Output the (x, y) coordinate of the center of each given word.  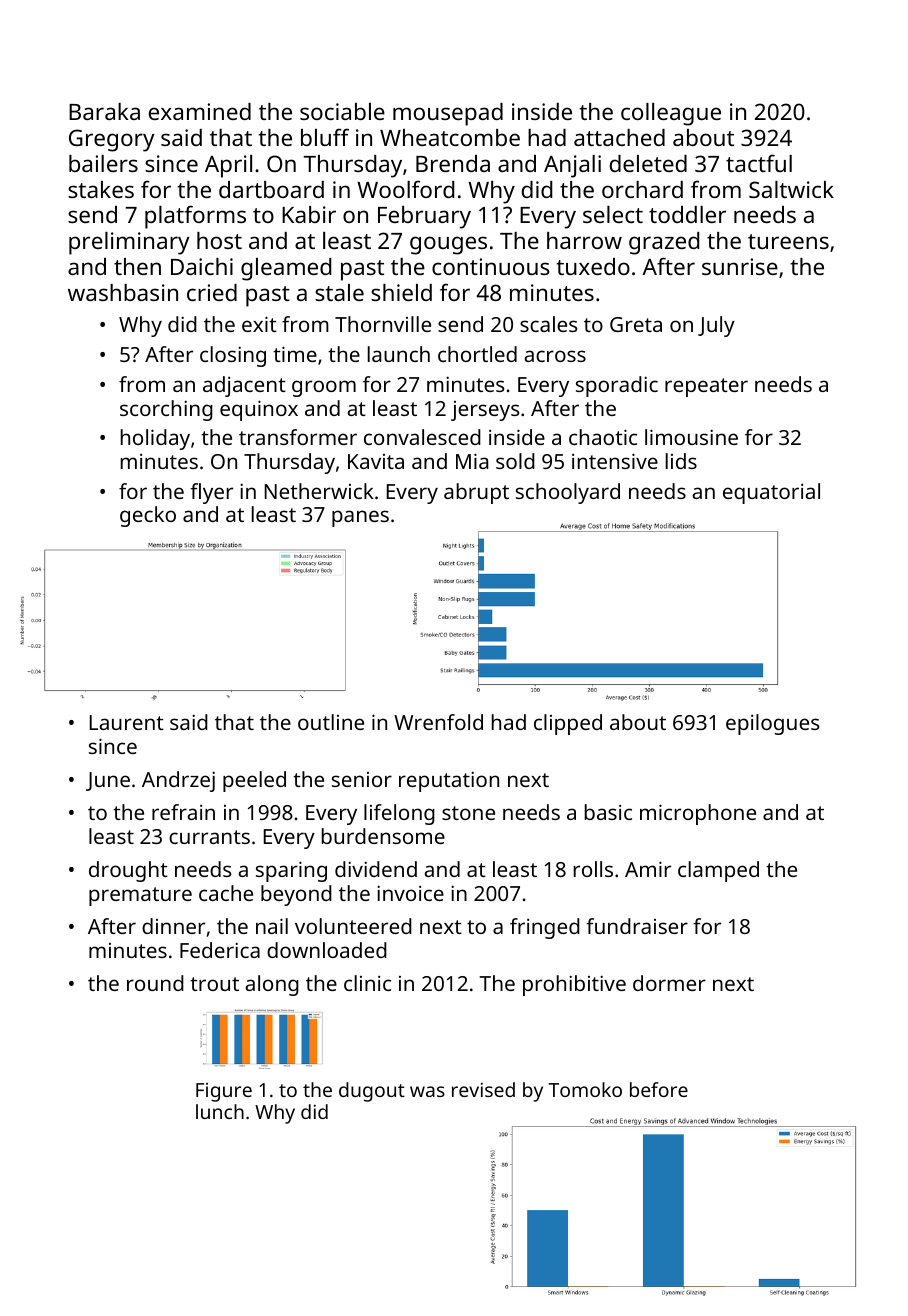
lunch (220, 1111)
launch (399, 354)
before (659, 1089)
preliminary (129, 243)
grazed (664, 243)
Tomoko (585, 1089)
